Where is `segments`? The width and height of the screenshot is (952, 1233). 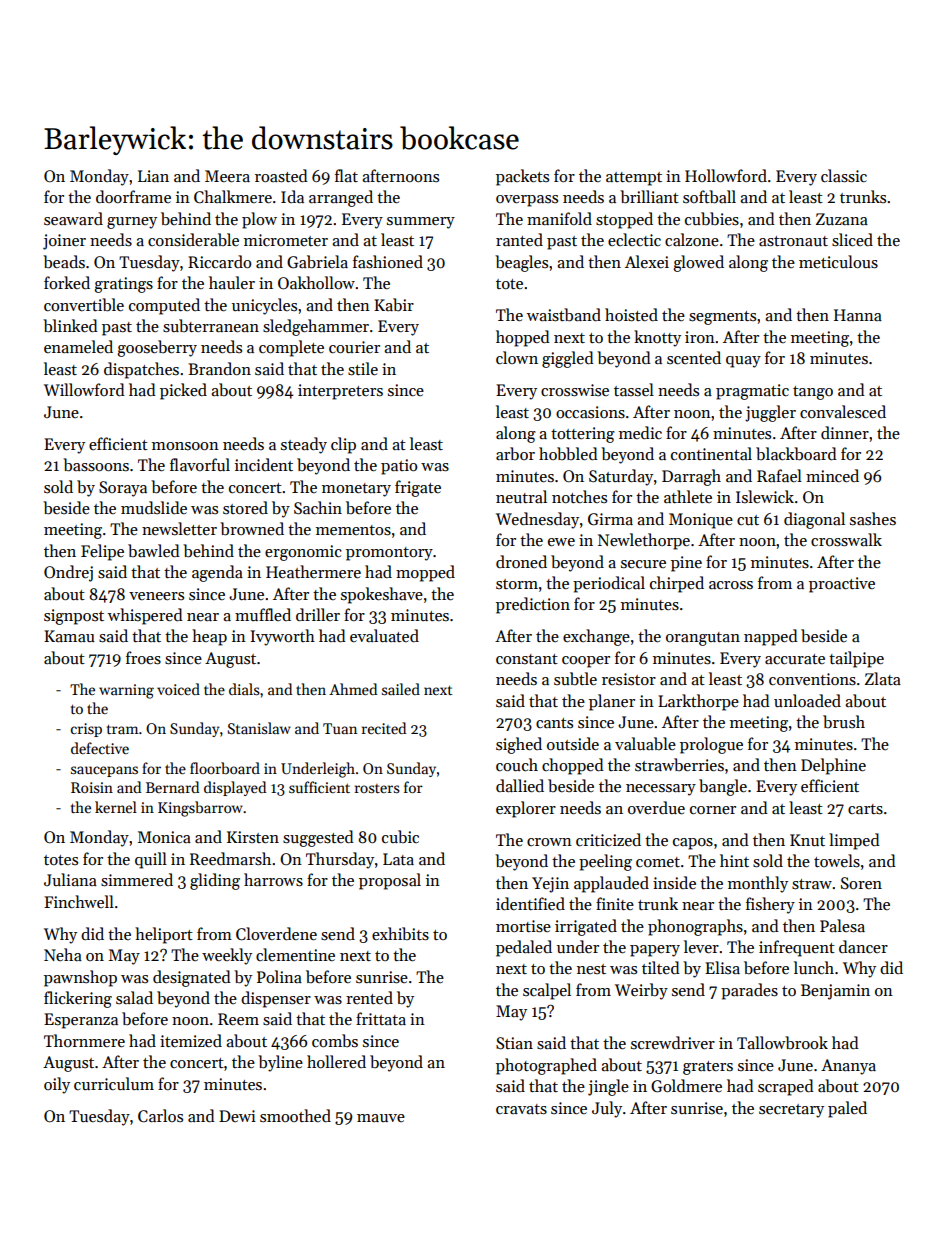
segments is located at coordinates (722, 318).
